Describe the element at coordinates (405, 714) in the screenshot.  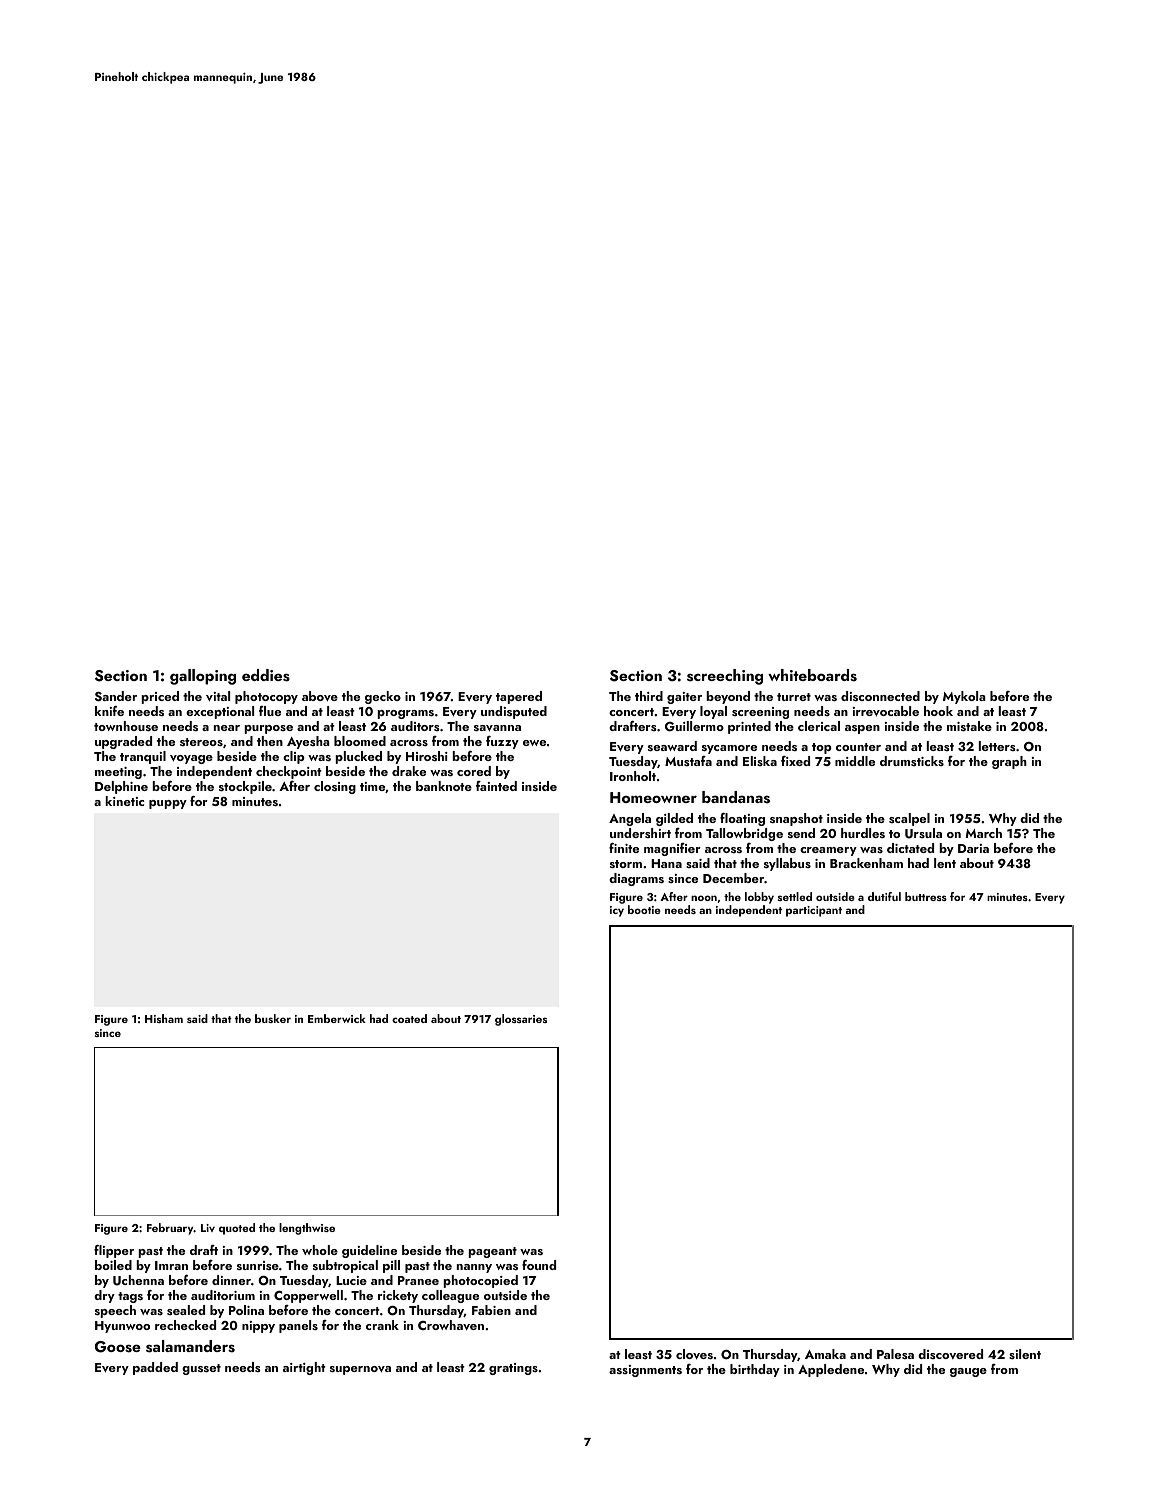
I see `programs` at that location.
